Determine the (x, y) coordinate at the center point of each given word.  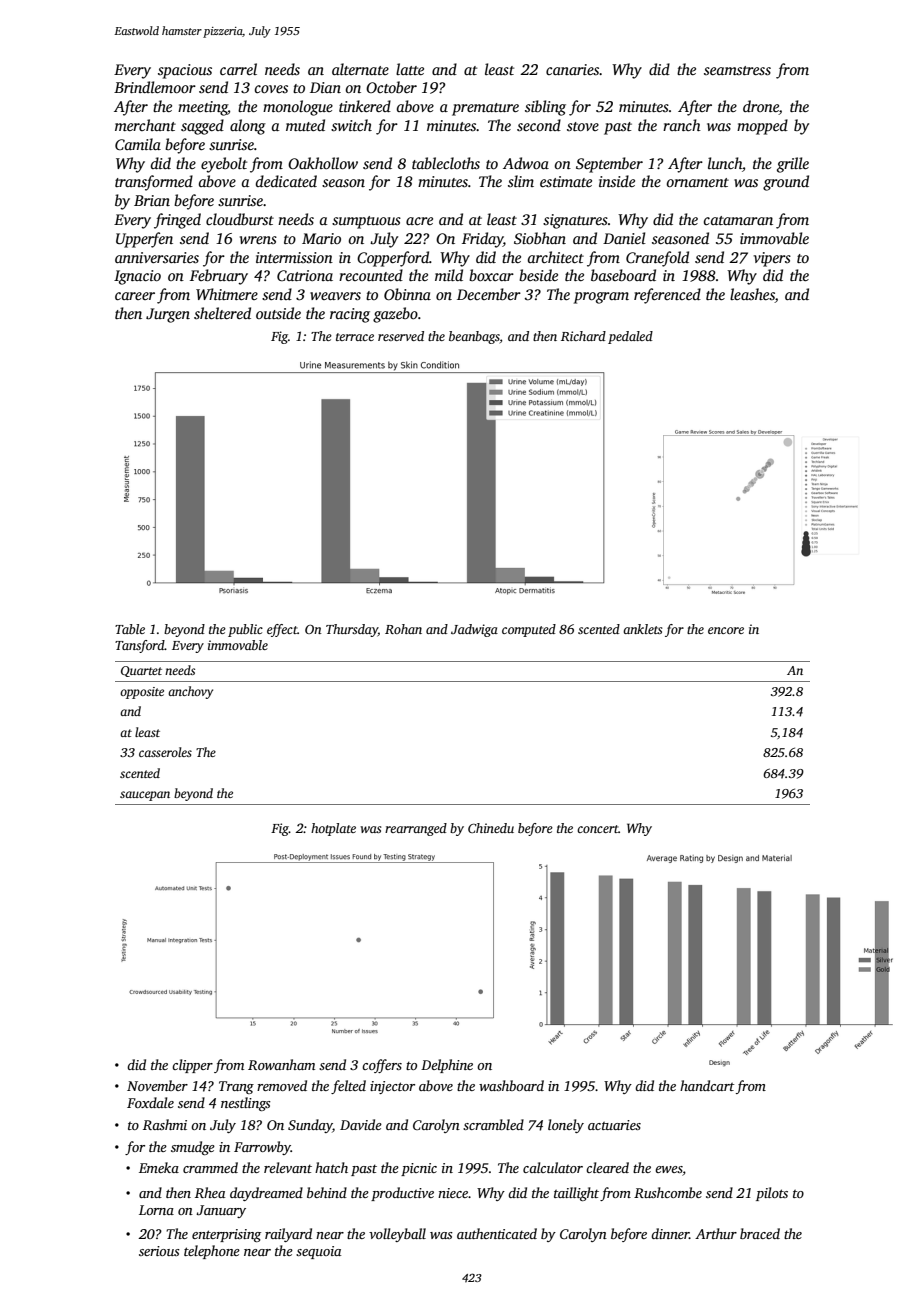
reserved (401, 336)
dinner (670, 1233)
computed (529, 630)
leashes (752, 295)
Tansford (140, 646)
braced (760, 1233)
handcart (707, 1085)
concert (598, 829)
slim (521, 181)
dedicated (286, 181)
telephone (212, 1252)
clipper (192, 1066)
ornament (698, 182)
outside (278, 313)
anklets (642, 629)
